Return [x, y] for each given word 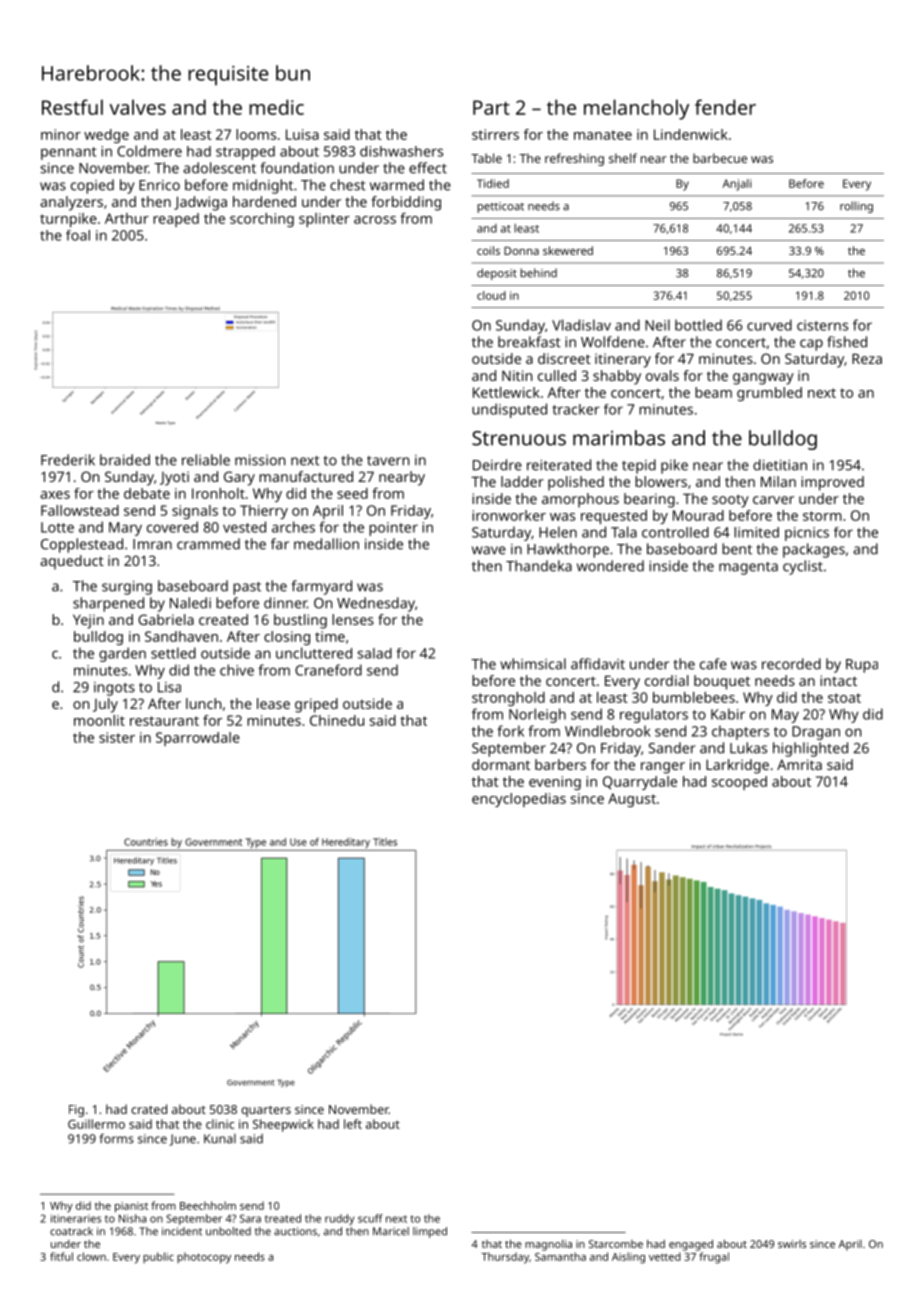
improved [832, 483]
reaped [176, 220]
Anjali [736, 185]
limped [430, 1232]
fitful [61, 1256]
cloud [491, 295]
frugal [714, 1258]
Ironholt [218, 493]
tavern [388, 461]
